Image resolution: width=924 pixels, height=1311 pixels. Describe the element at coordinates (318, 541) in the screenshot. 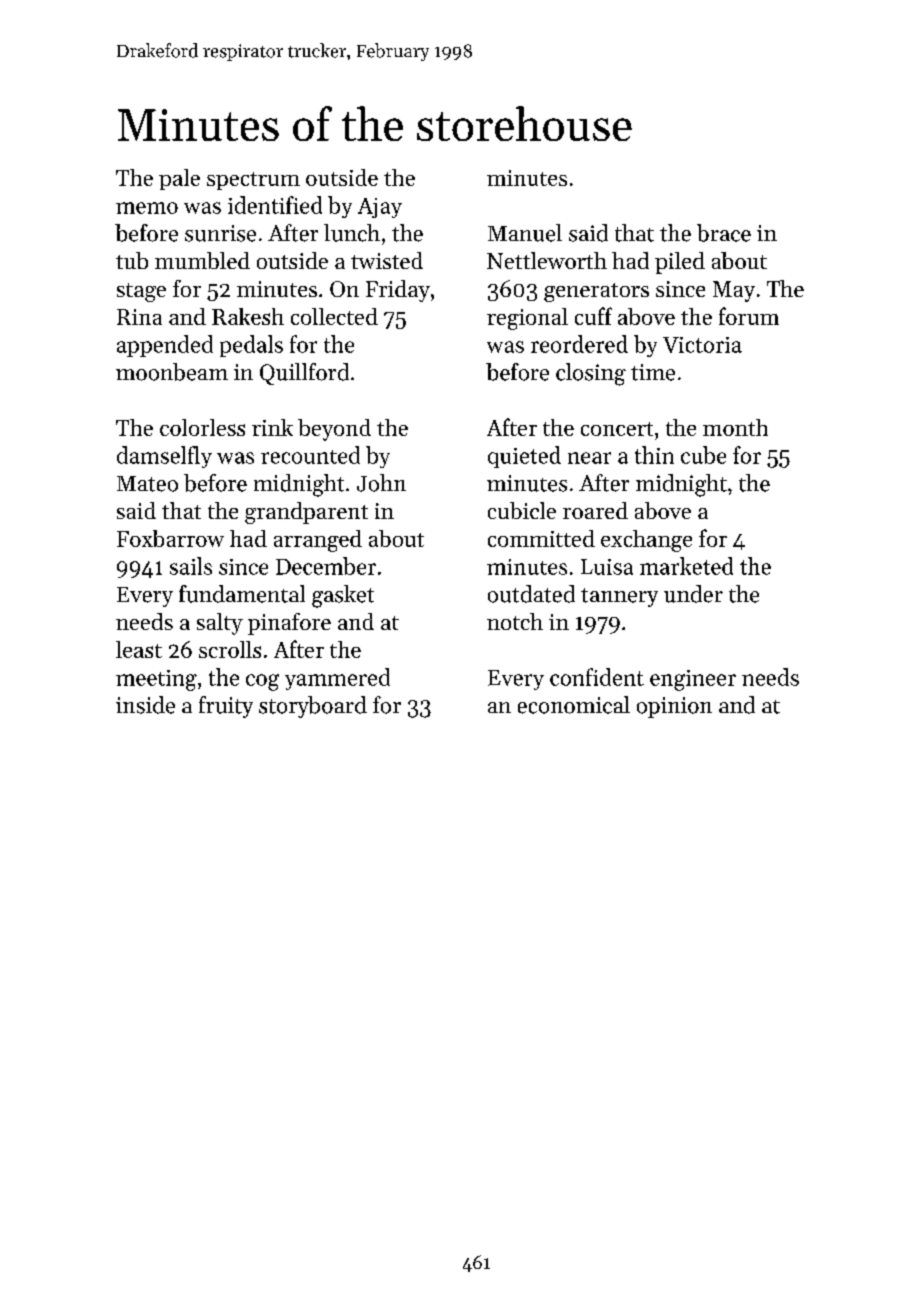

I see `arranged` at that location.
